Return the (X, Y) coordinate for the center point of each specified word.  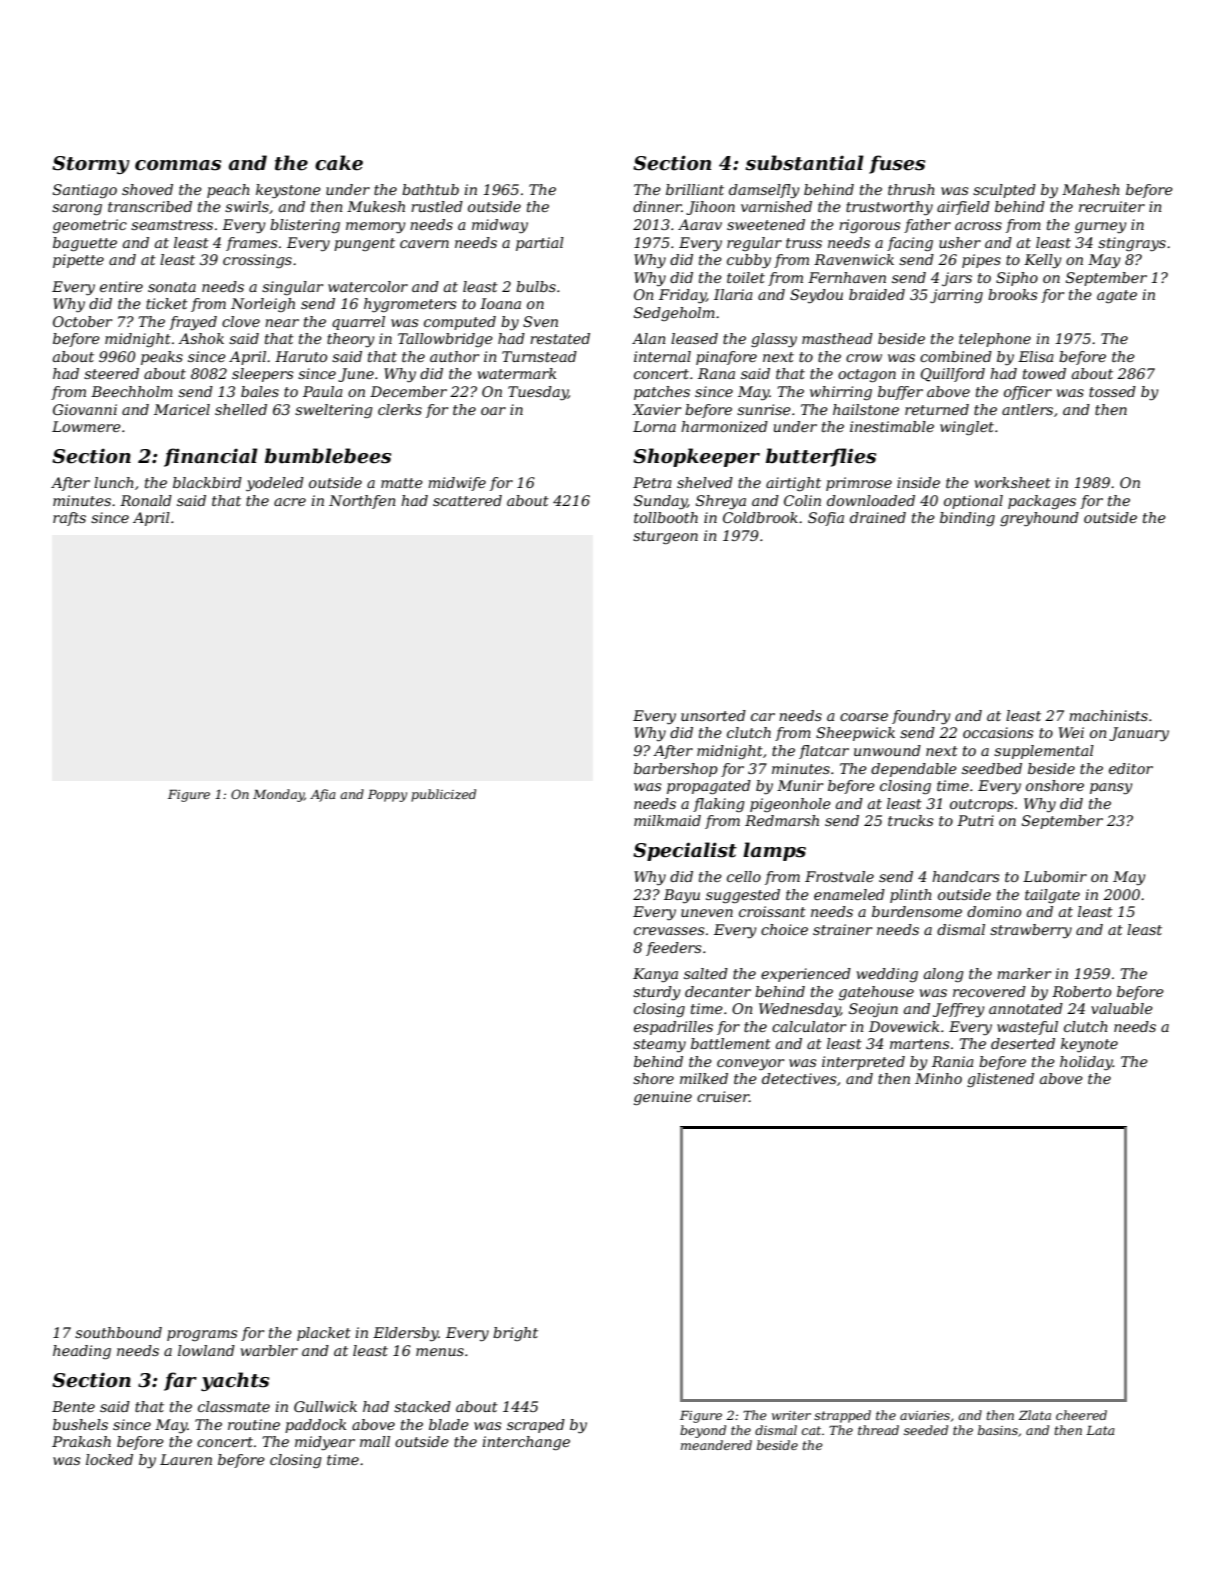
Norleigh (263, 305)
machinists (1108, 715)
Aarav (700, 224)
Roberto (1081, 991)
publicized (443, 795)
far (180, 1381)
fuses (897, 164)
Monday (278, 795)
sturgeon (665, 537)
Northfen (362, 502)
